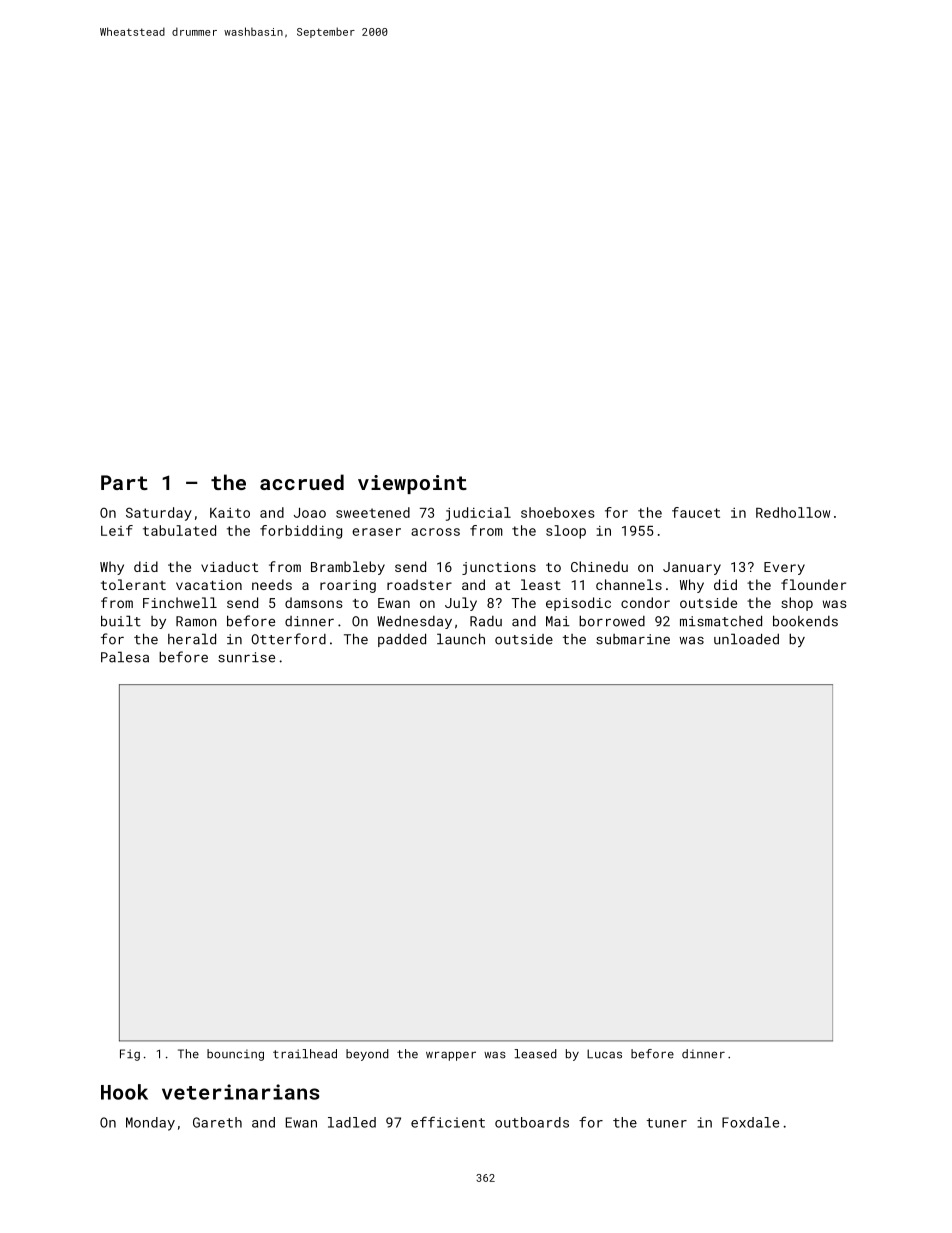  I want to click on shoeboxes, so click(558, 512).
